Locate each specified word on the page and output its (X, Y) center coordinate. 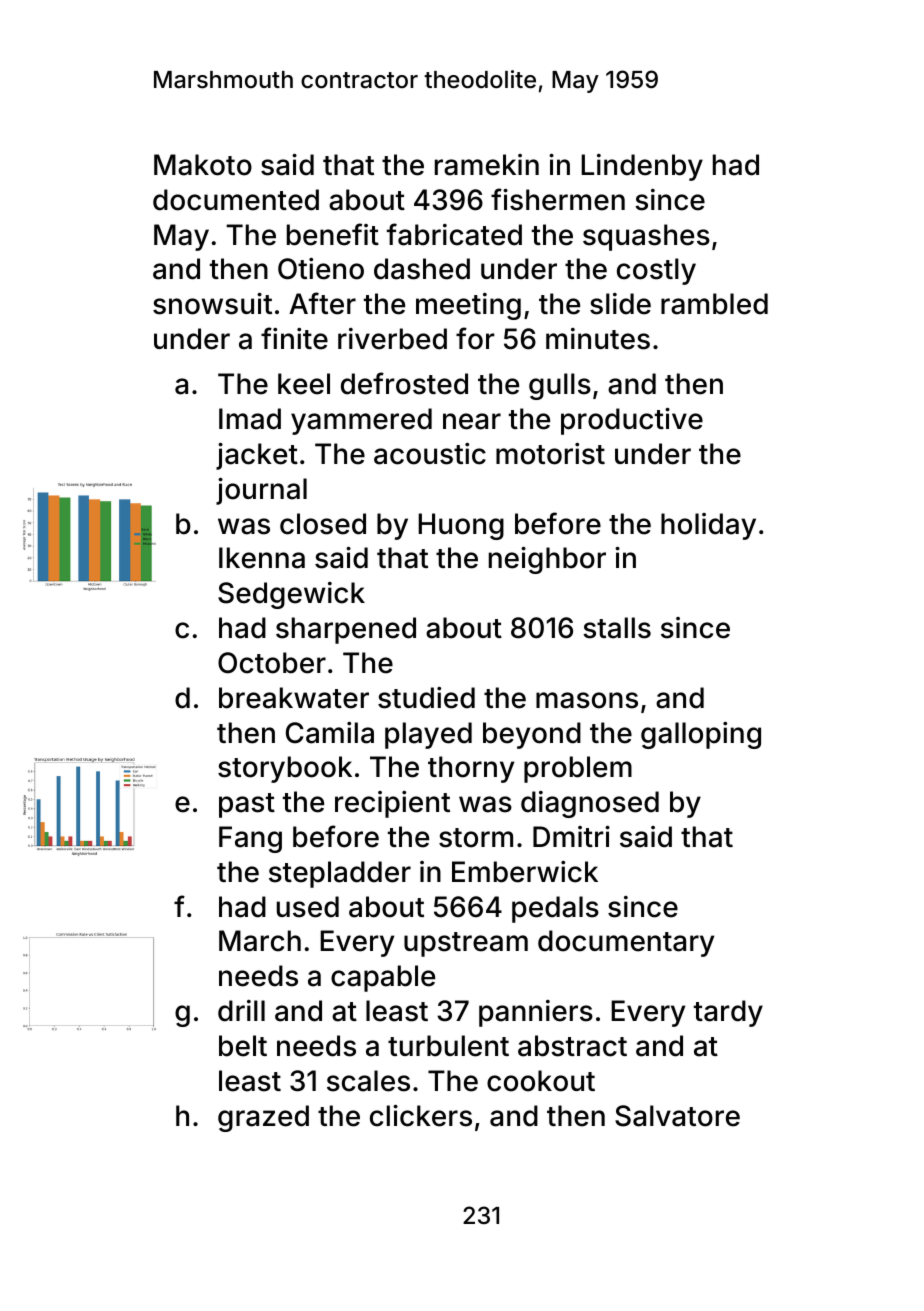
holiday (708, 526)
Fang (250, 839)
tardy (728, 1013)
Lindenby (642, 167)
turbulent (448, 1046)
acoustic (430, 454)
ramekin (487, 165)
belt (243, 1046)
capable (383, 978)
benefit (333, 234)
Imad (250, 419)
